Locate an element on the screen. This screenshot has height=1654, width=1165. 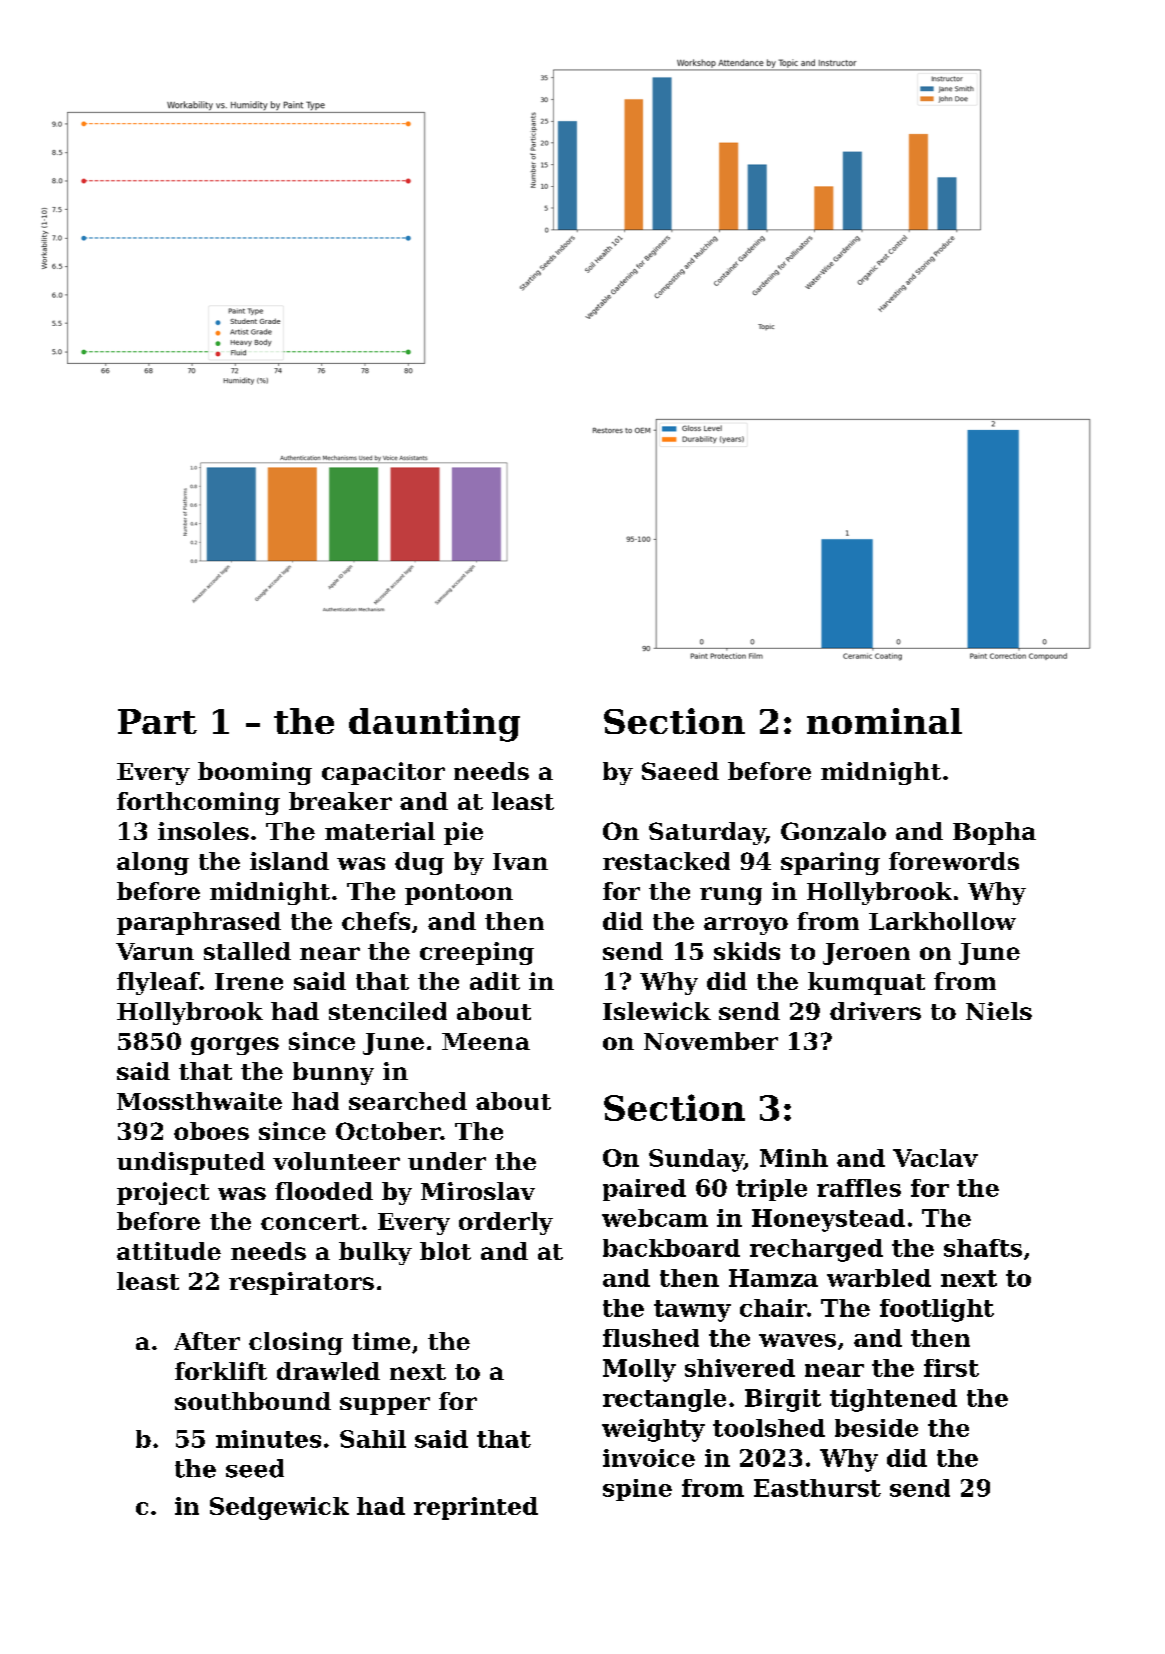
booming is located at coordinates (255, 773).
